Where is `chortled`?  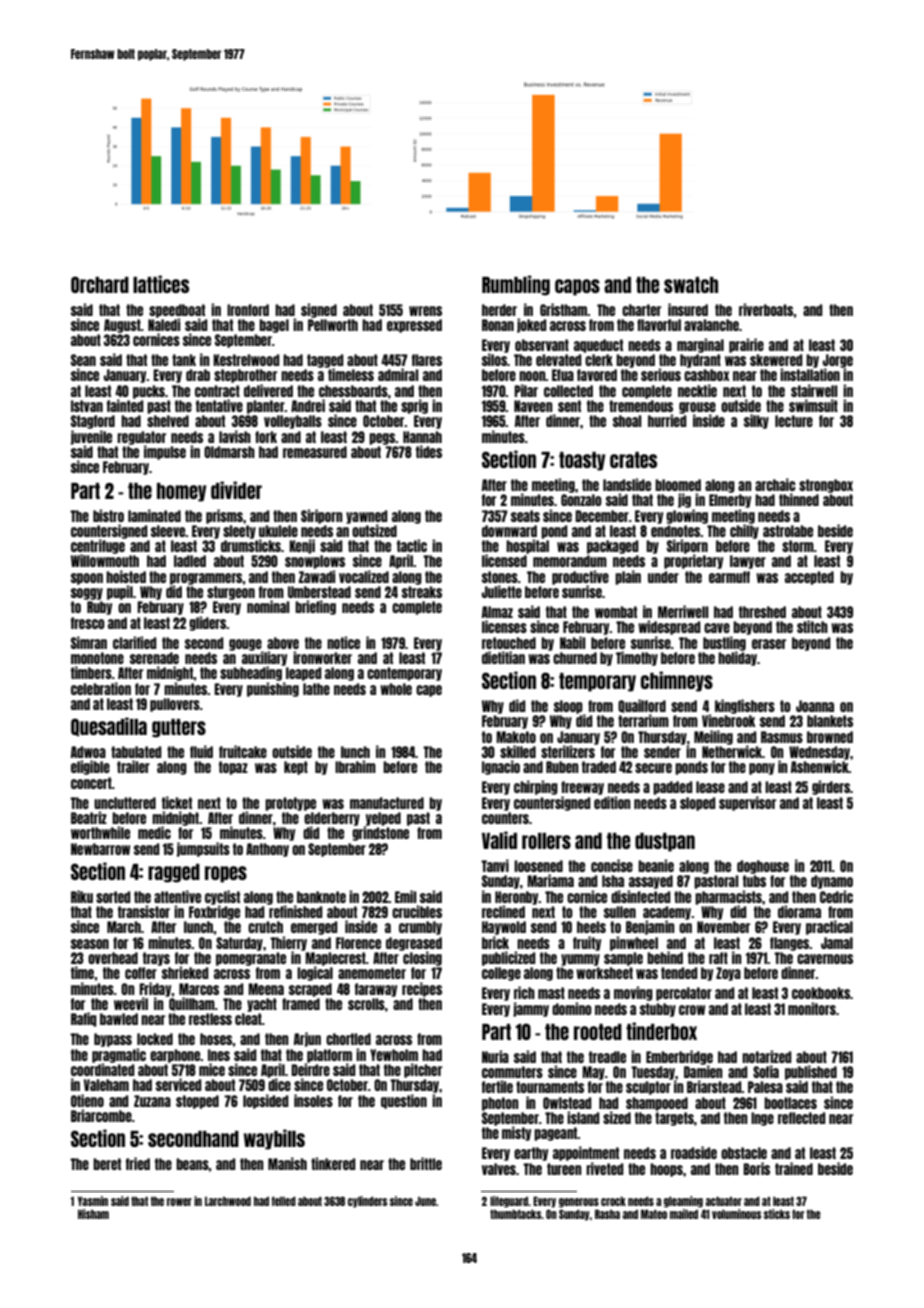
chortled is located at coordinates (348, 1039).
